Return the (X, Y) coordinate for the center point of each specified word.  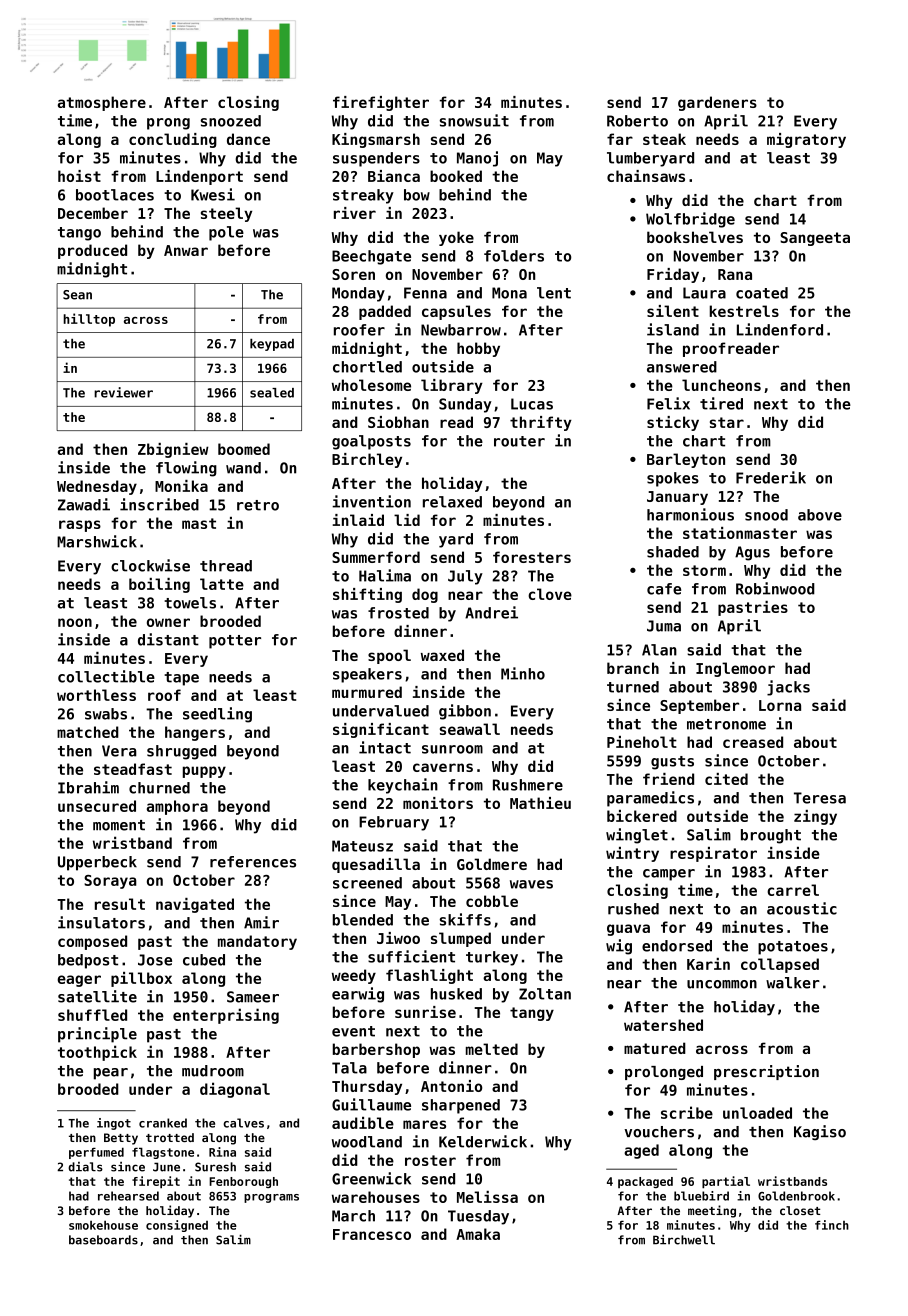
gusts (672, 763)
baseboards (103, 1240)
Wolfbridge (690, 220)
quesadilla (376, 865)
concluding (173, 140)
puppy (204, 772)
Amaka (478, 1234)
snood (766, 515)
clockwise (150, 565)
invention (371, 501)
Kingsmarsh (376, 140)
